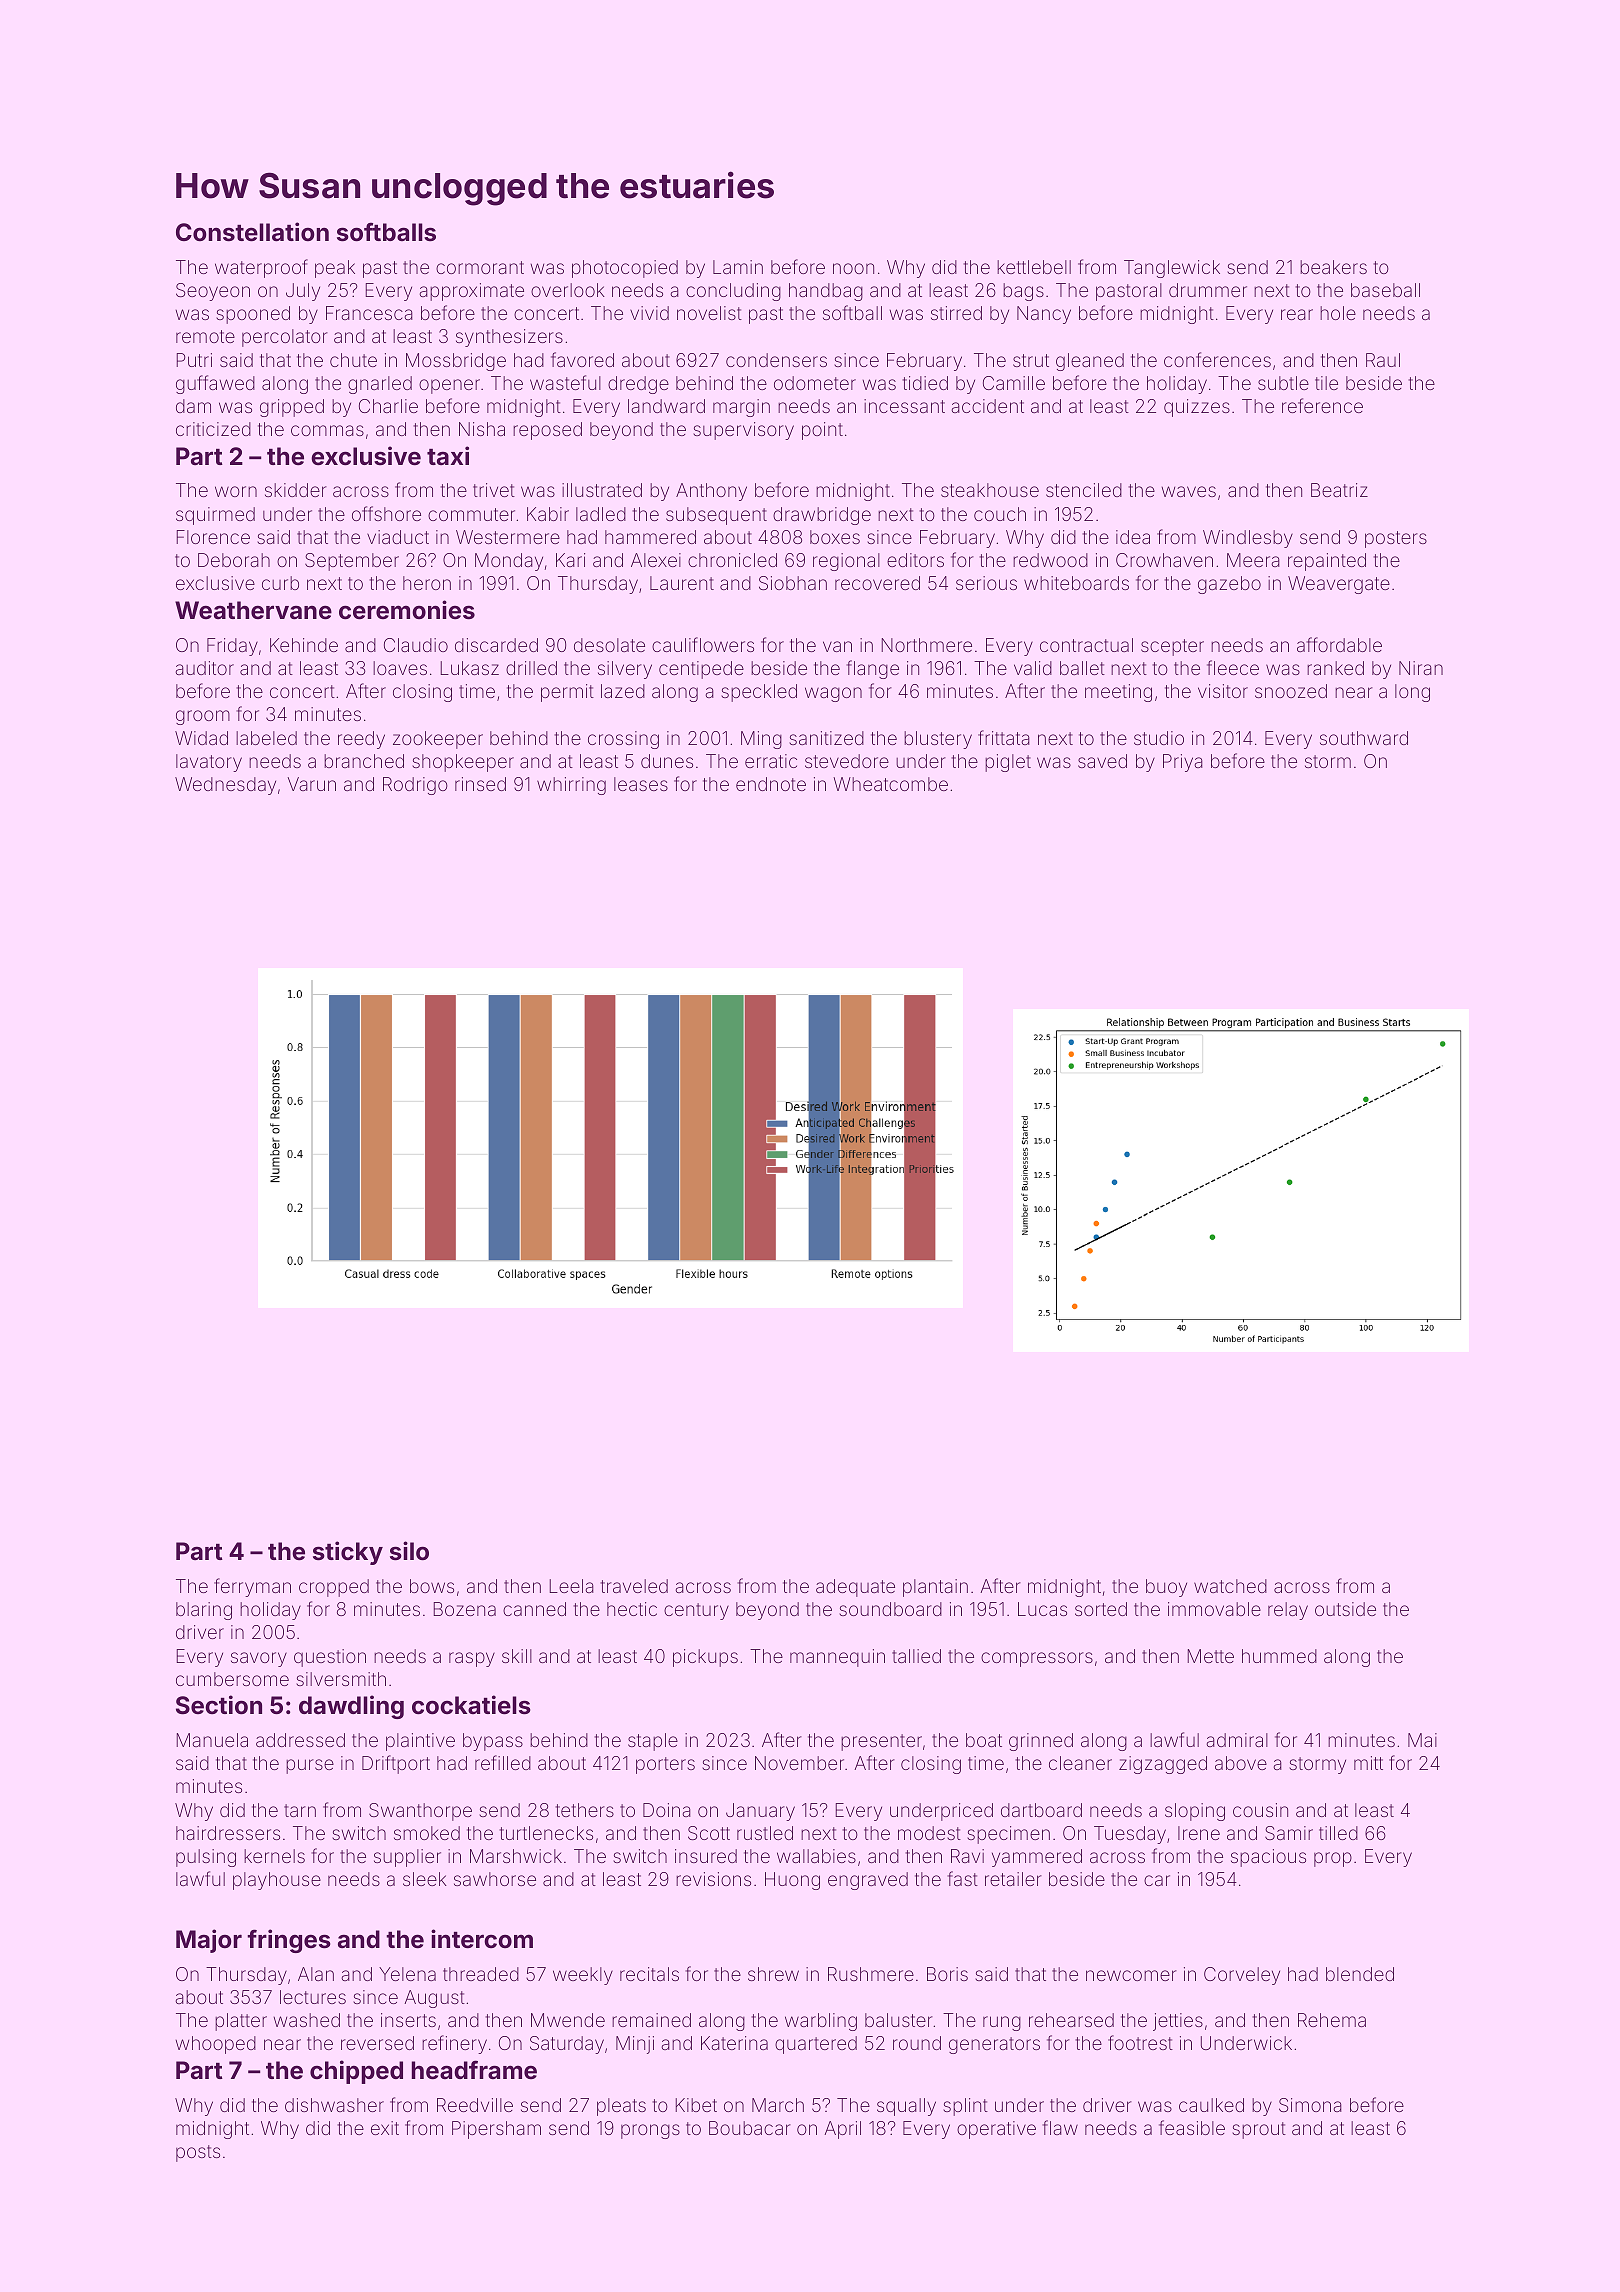 Image resolution: width=1620 pixels, height=2292 pixels. Describe the element at coordinates (826, 738) in the screenshot. I see `sanitized` at that location.
